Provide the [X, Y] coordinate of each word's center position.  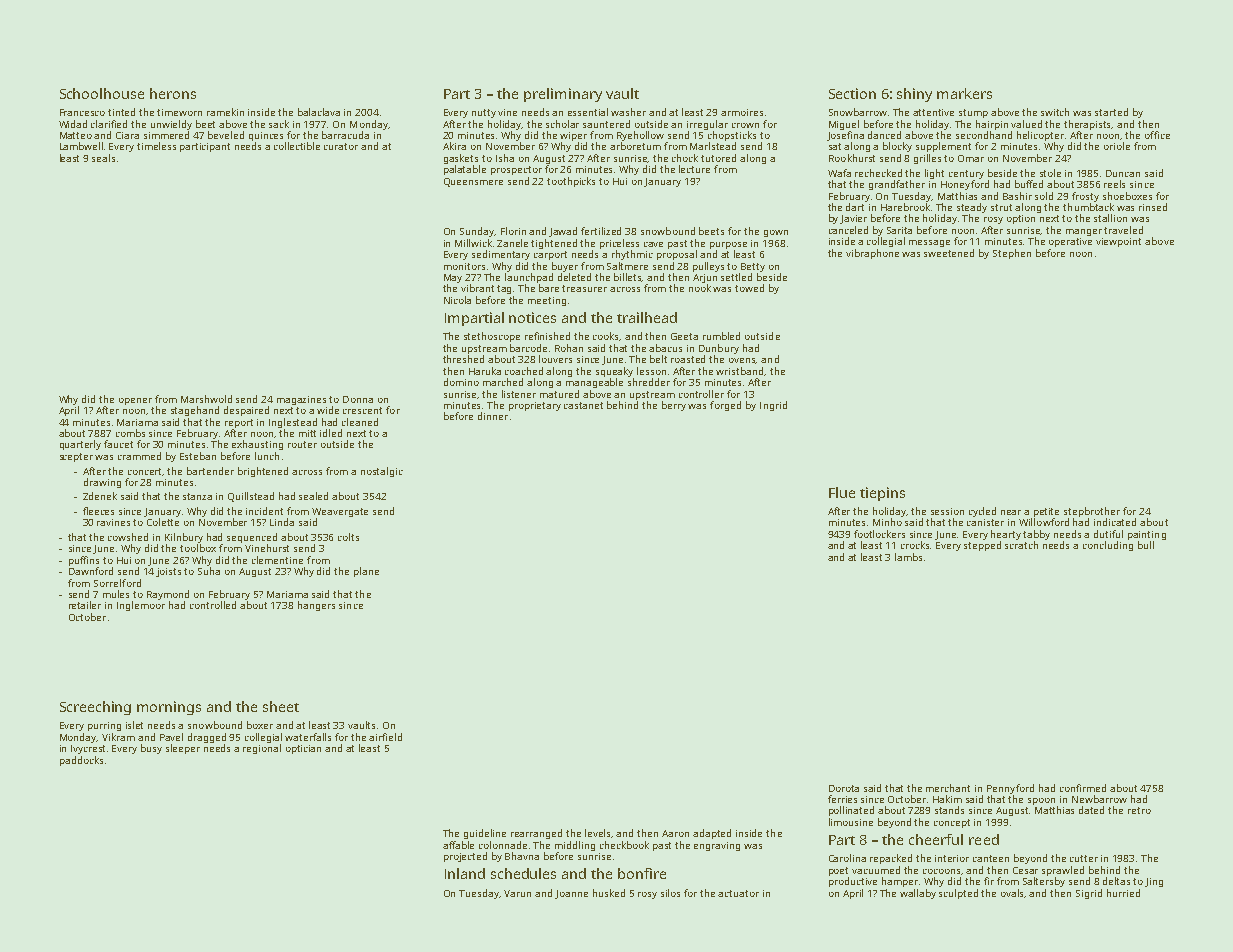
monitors [464, 266]
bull [1146, 545]
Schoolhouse [102, 93]
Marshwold [206, 399]
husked [609, 893]
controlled [213, 605]
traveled [1123, 230]
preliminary [563, 95]
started [1111, 112]
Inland [465, 873]
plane [366, 572]
